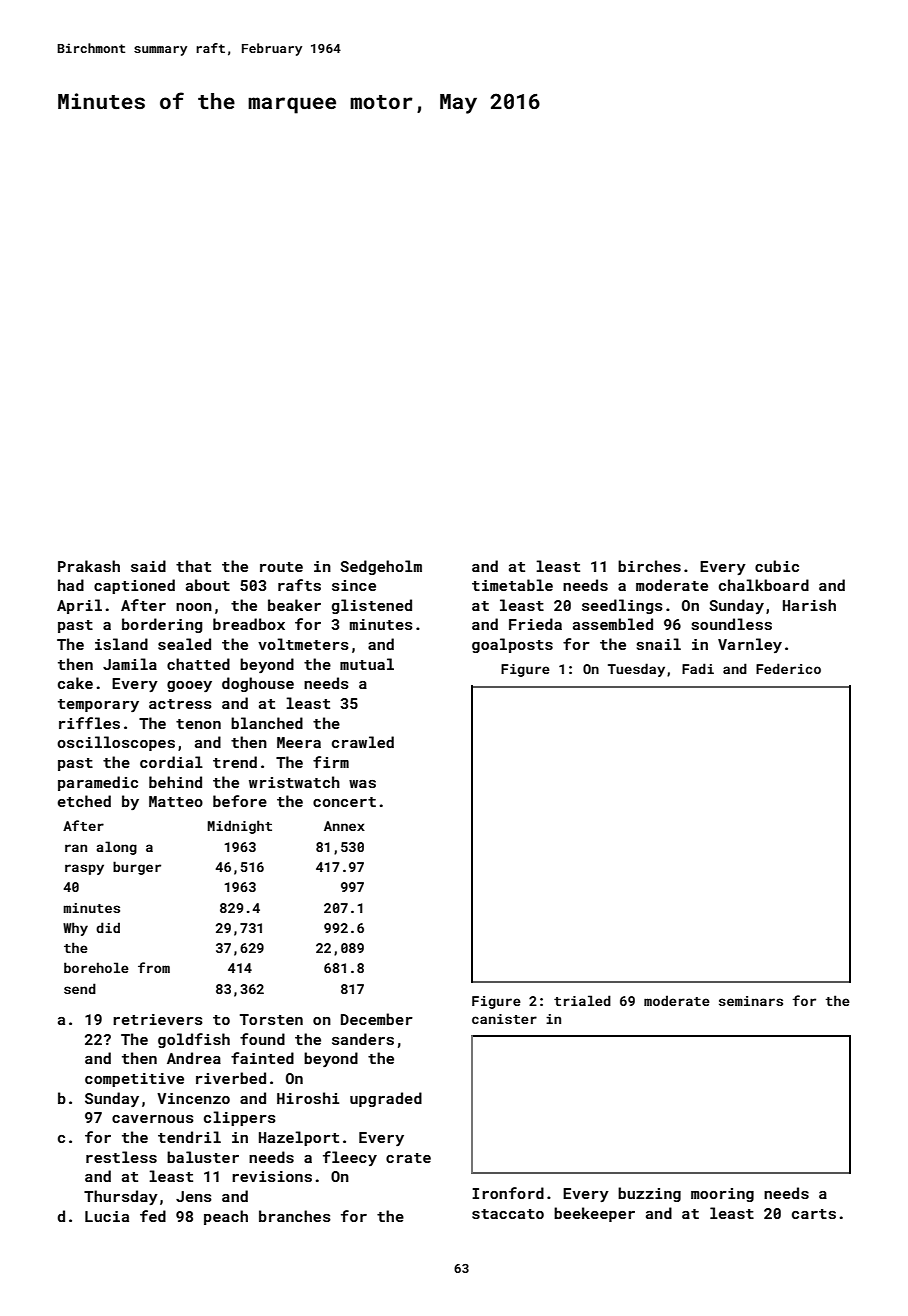 Image resolution: width=908 pixels, height=1316 pixels. Describe the element at coordinates (788, 668) in the page. I see `Federico` at that location.
